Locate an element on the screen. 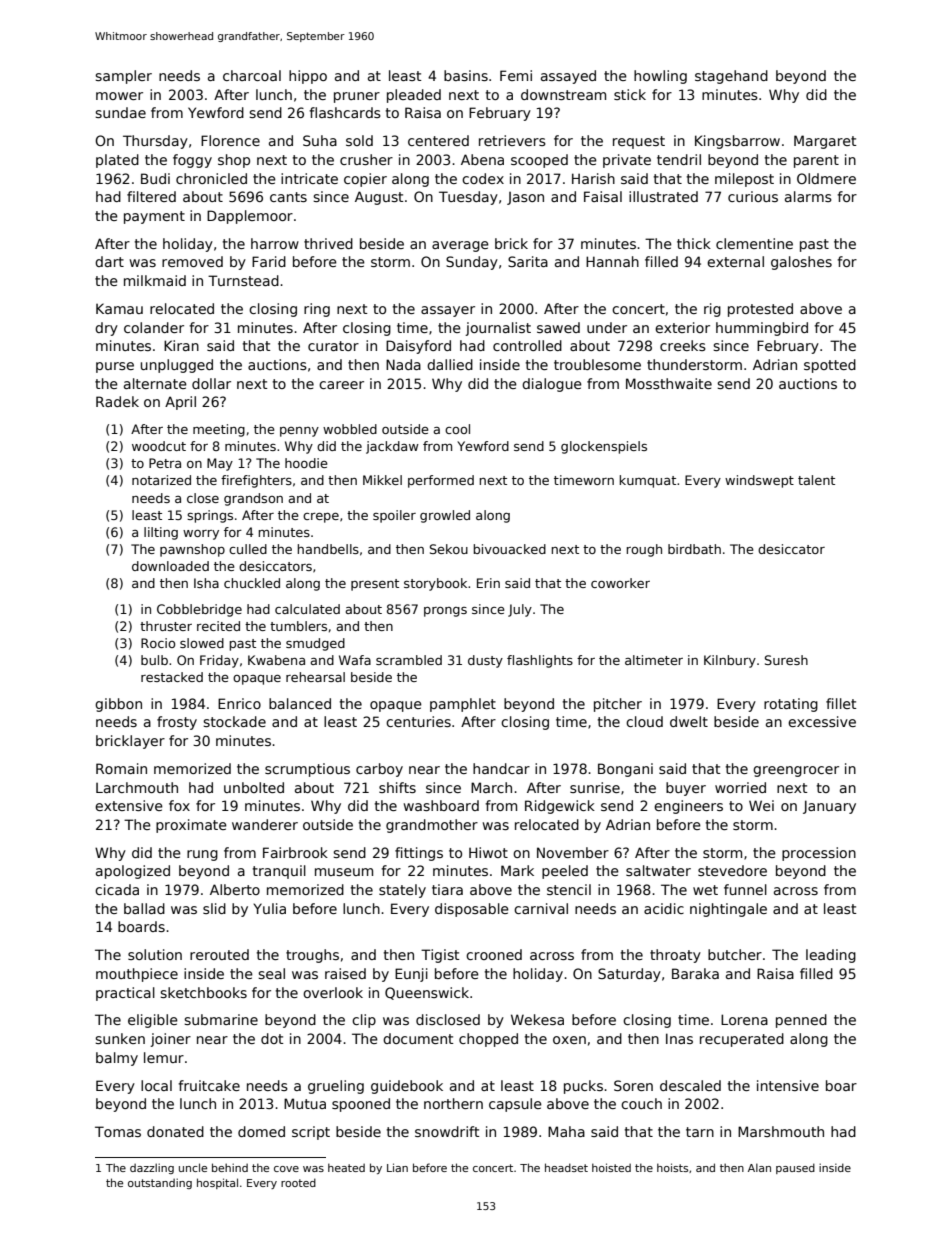  removed is located at coordinates (192, 261).
